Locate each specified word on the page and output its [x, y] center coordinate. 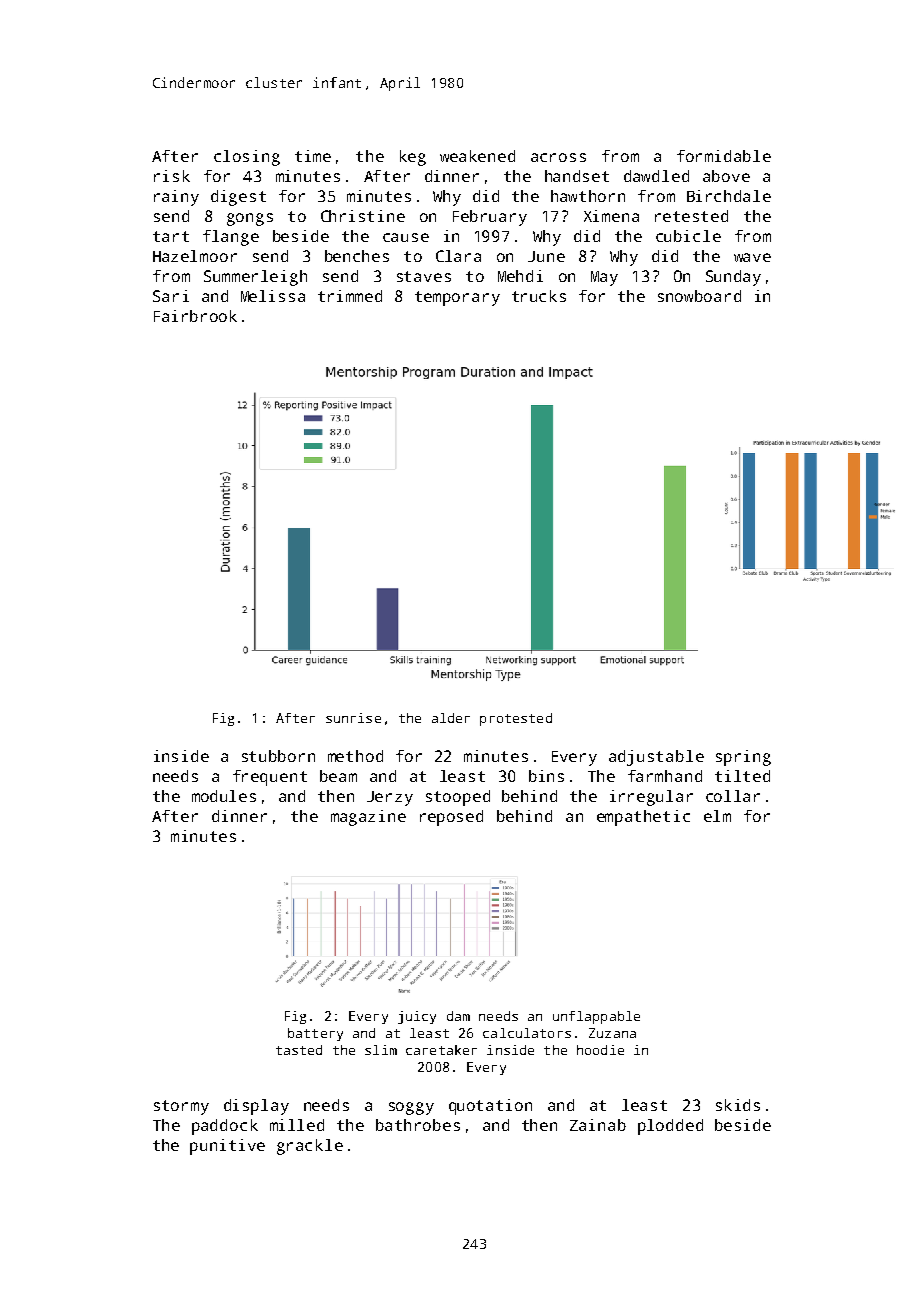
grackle [310, 1147]
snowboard [699, 296]
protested [516, 719]
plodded [670, 1127]
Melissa [273, 296]
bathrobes [418, 1125]
